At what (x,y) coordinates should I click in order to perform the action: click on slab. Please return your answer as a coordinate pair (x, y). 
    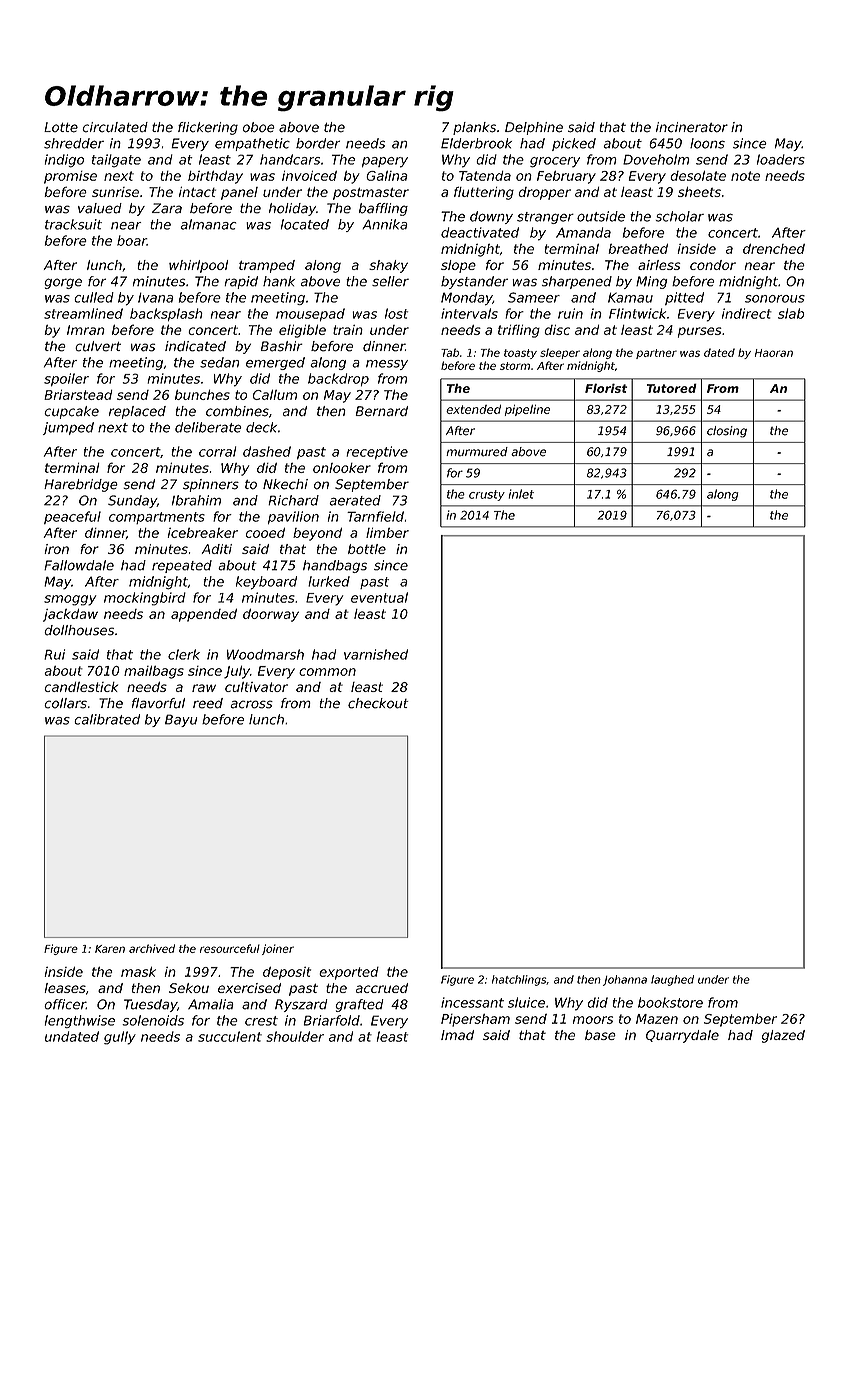
    Looking at the image, I should click on (791, 313).
